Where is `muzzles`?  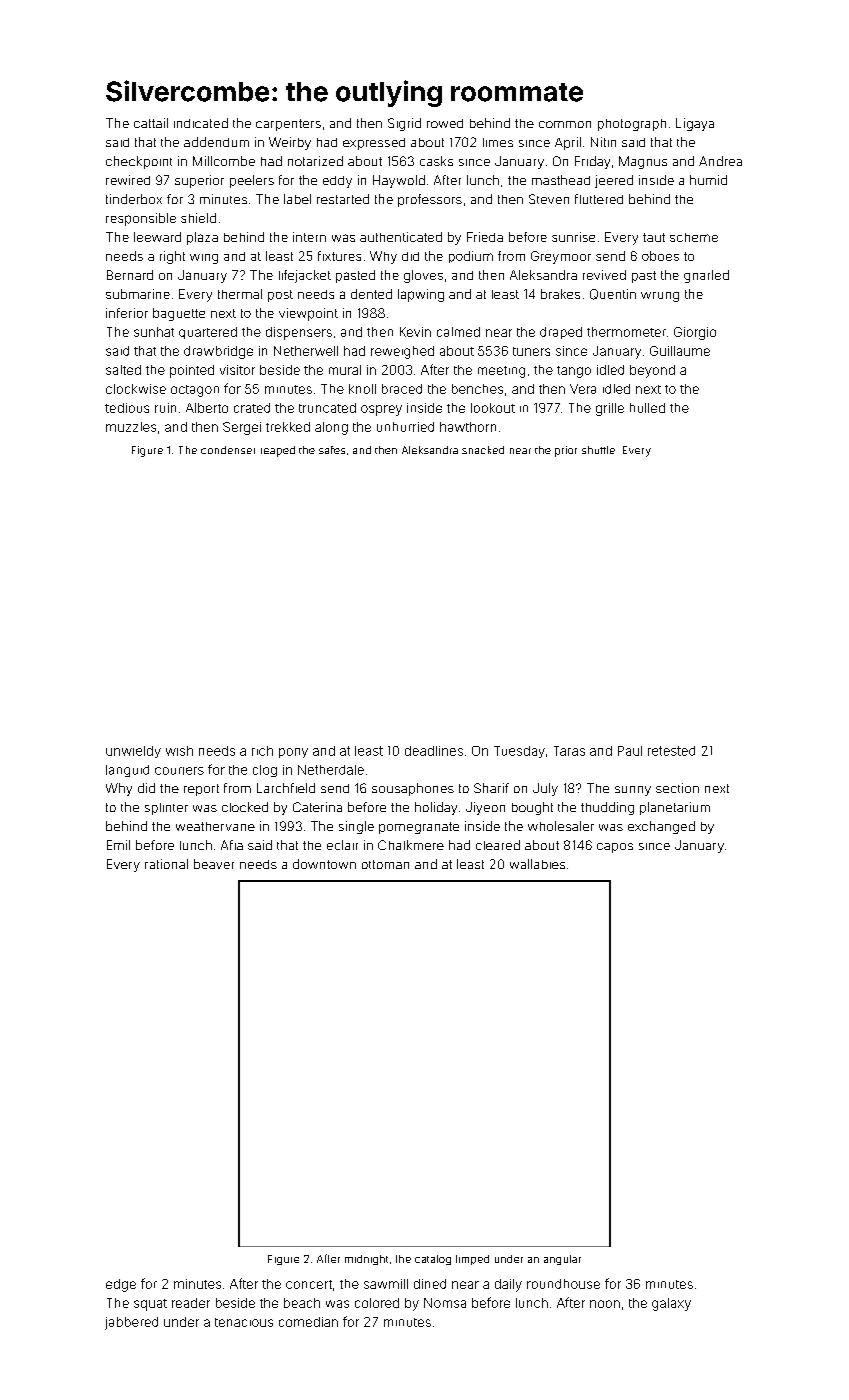 muzzles is located at coordinates (131, 427).
